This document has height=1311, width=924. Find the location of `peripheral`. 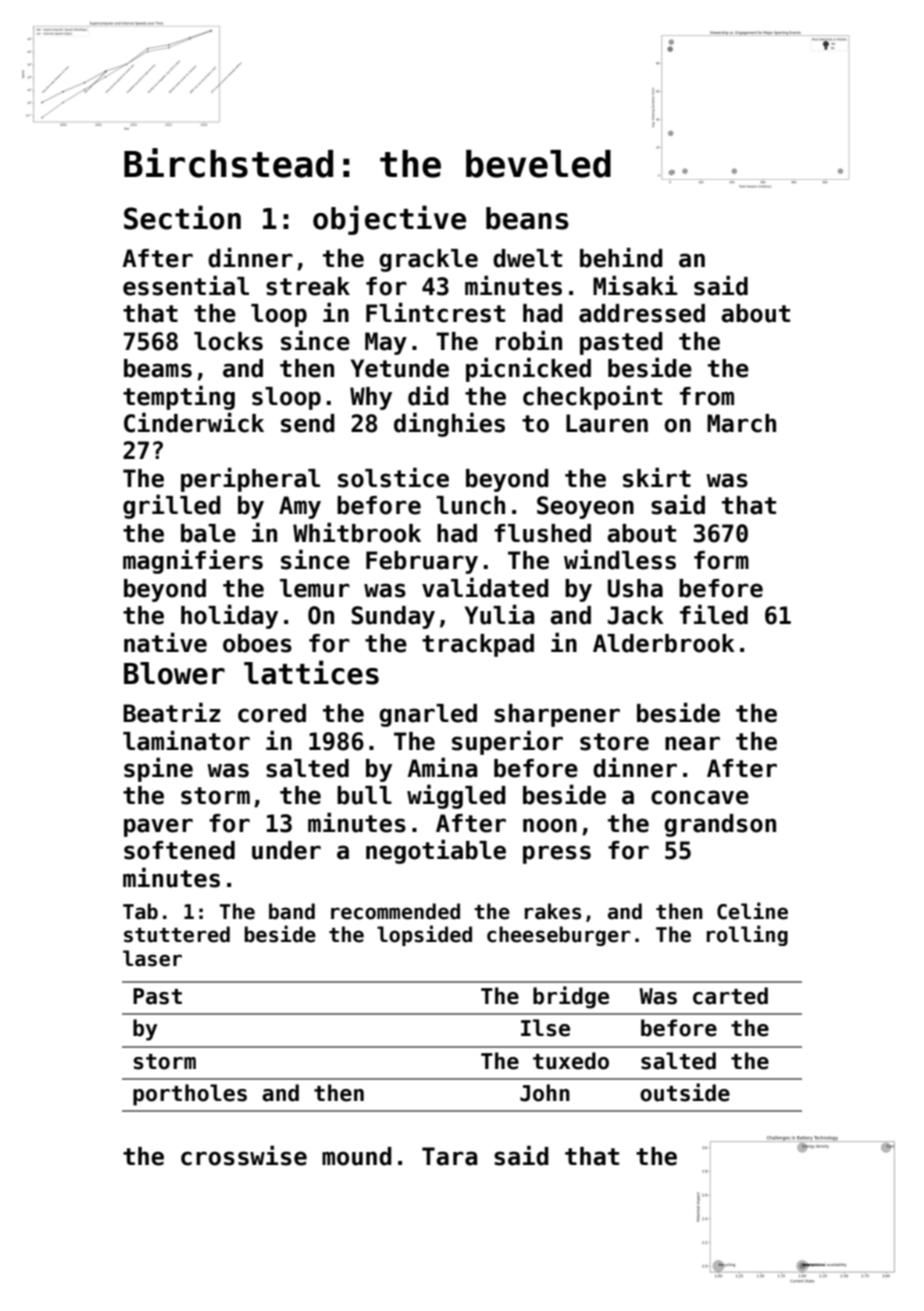

peripheral is located at coordinates (250, 479).
